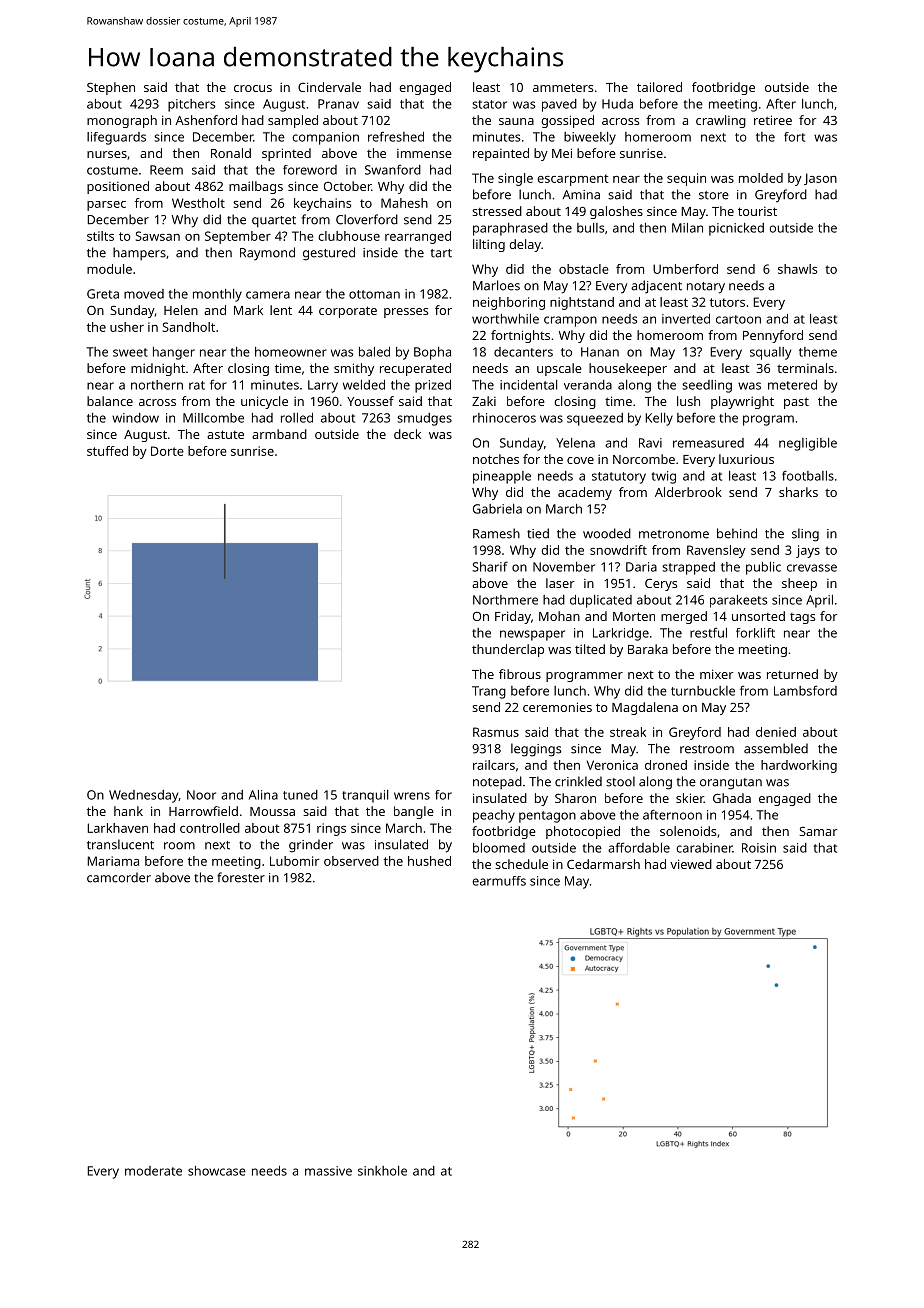 The image size is (924, 1308). Describe the element at coordinates (688, 492) in the screenshot. I see `Alderbrook` at that location.
